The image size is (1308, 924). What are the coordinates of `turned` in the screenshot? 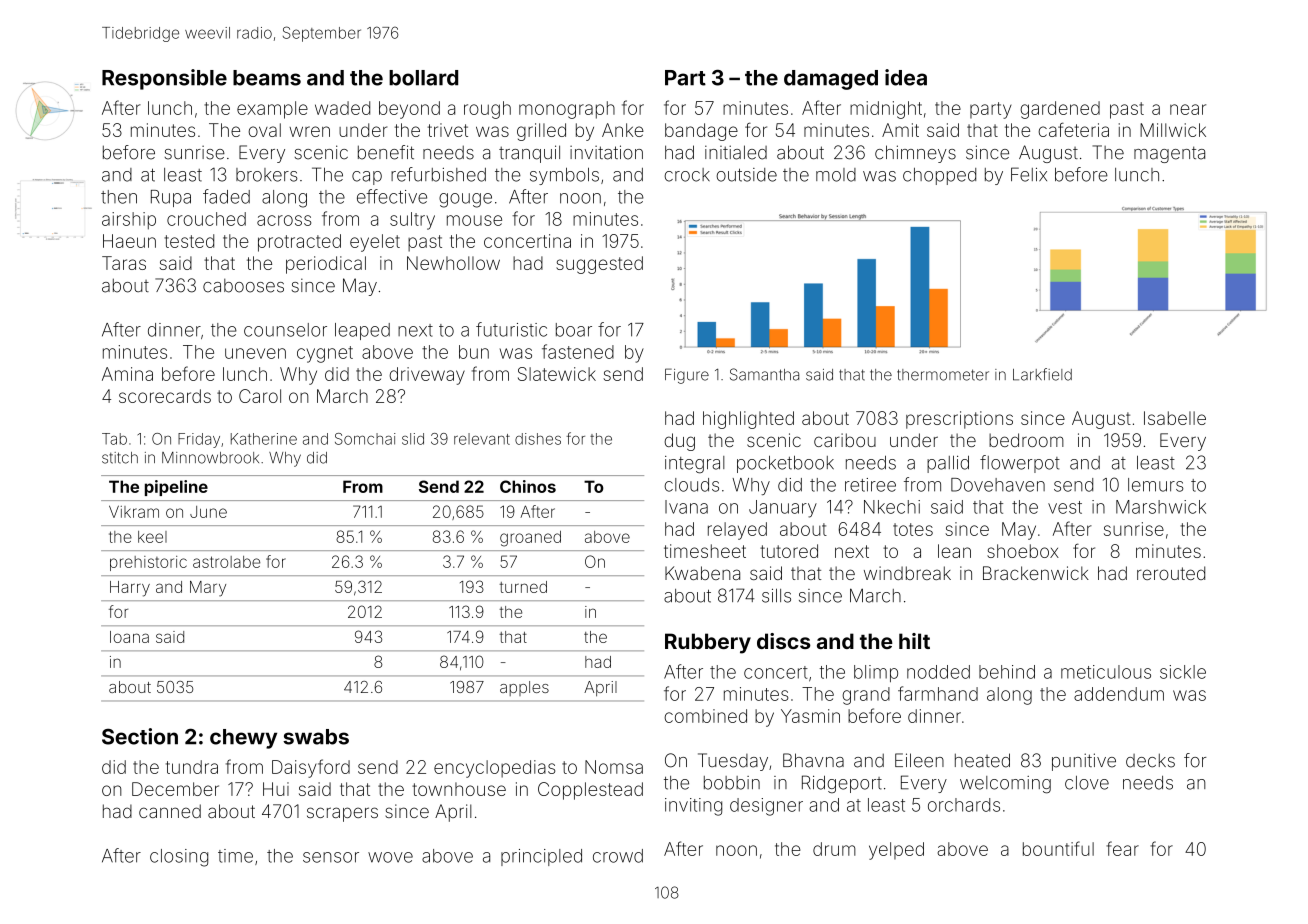 It's located at (523, 587).
